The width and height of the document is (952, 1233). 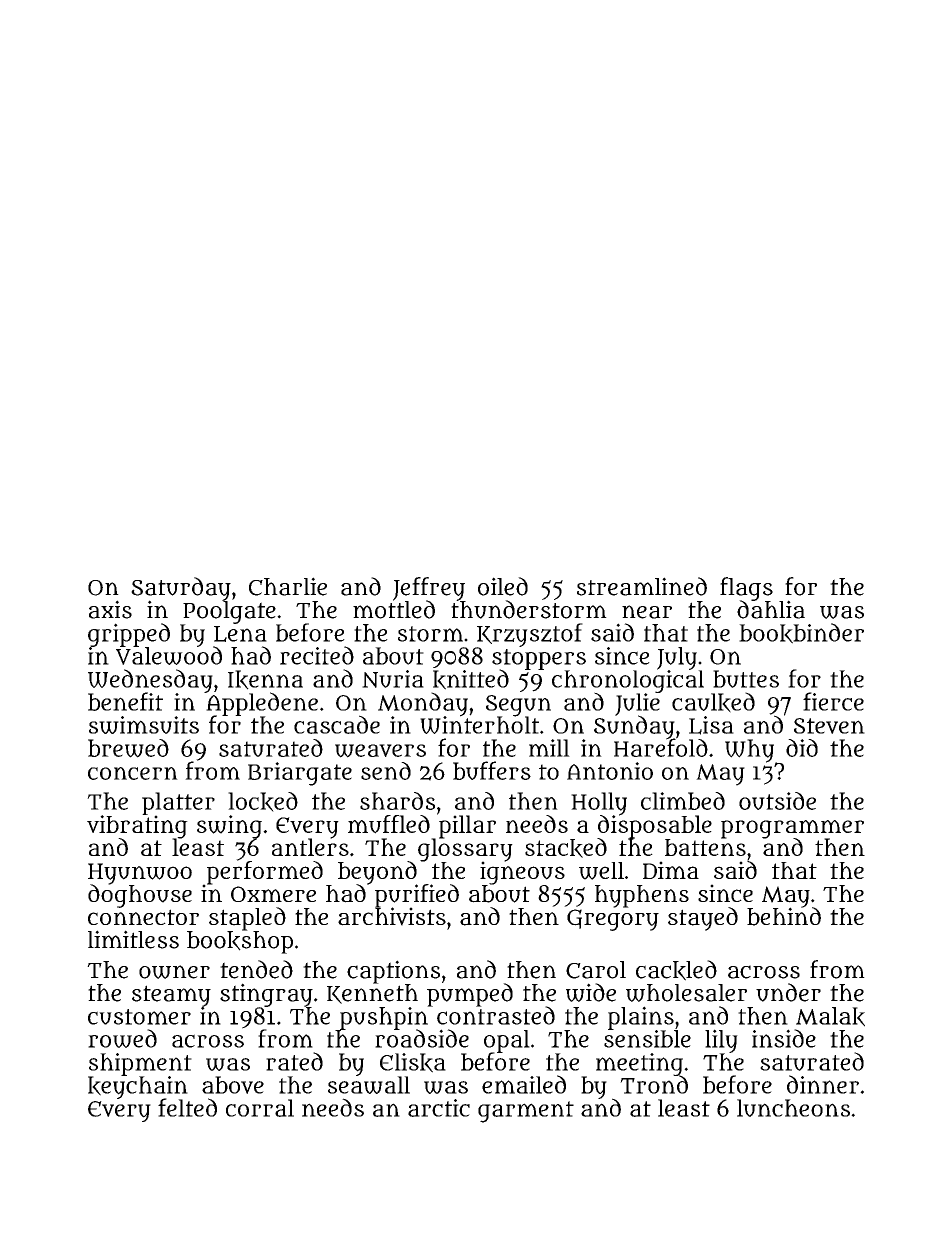 I want to click on corral, so click(x=260, y=1108).
